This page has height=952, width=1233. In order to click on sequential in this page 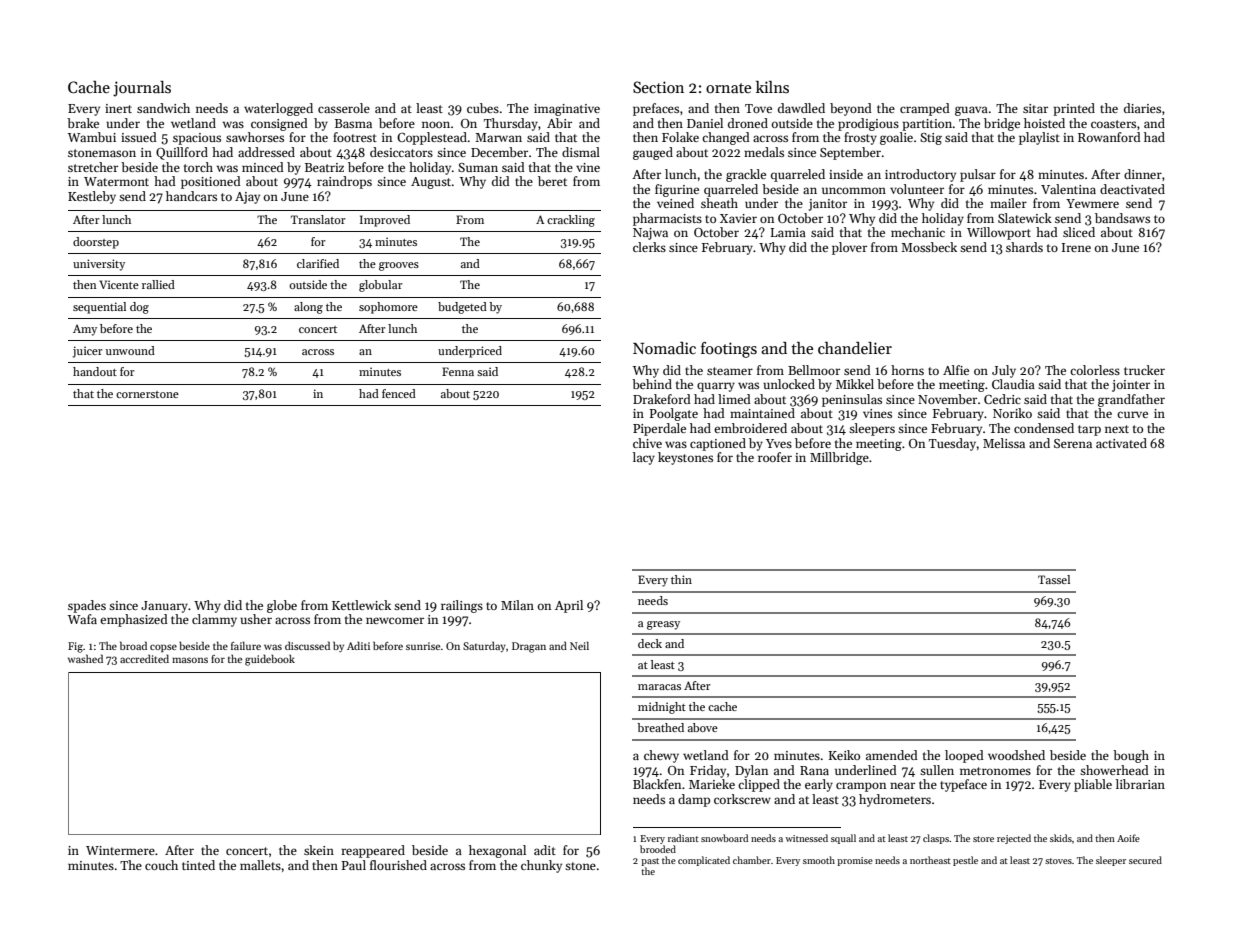, I will do `click(99, 308)`.
